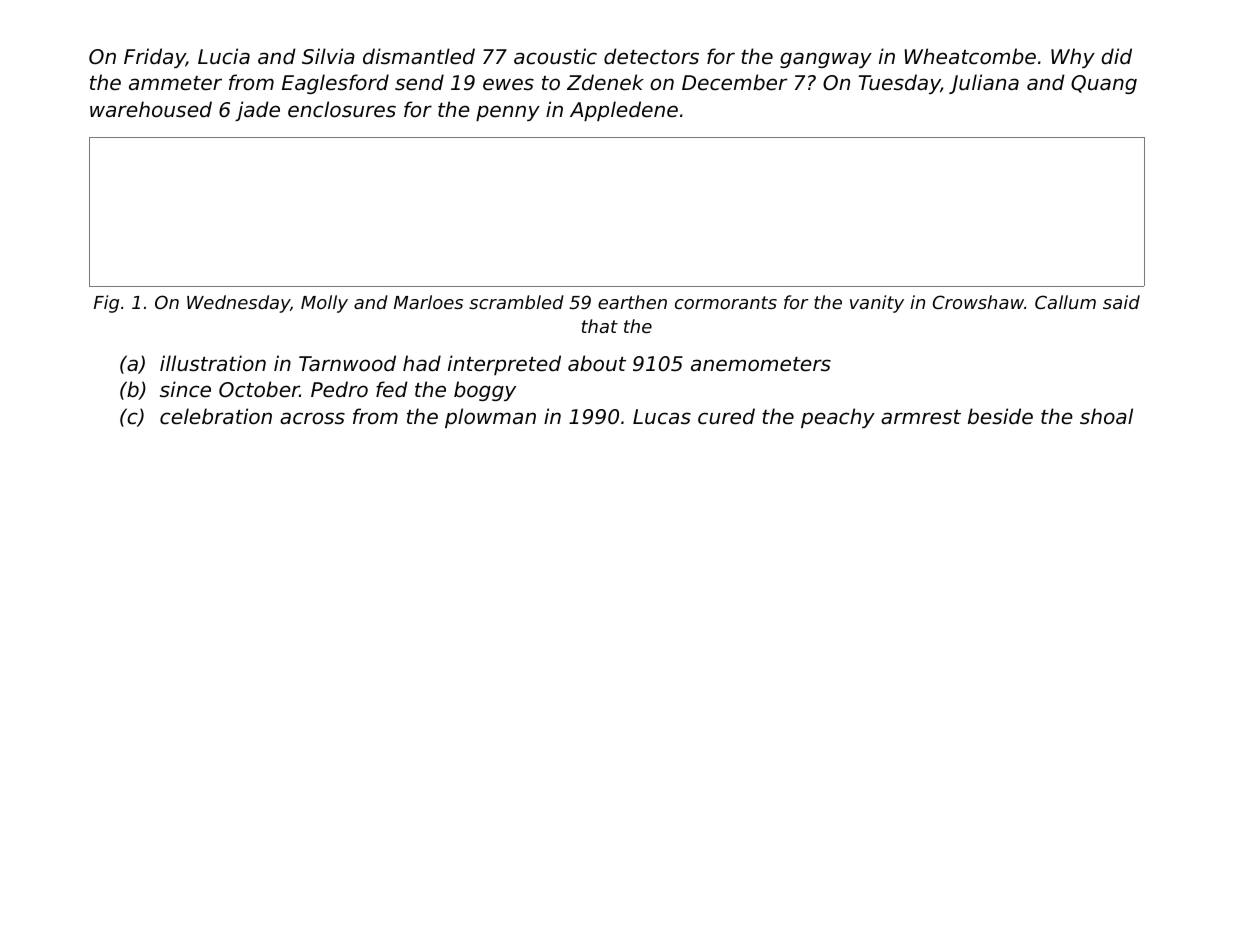 The width and height of the document is (1233, 952). What do you see at coordinates (324, 304) in the document?
I see `Molly` at bounding box center [324, 304].
